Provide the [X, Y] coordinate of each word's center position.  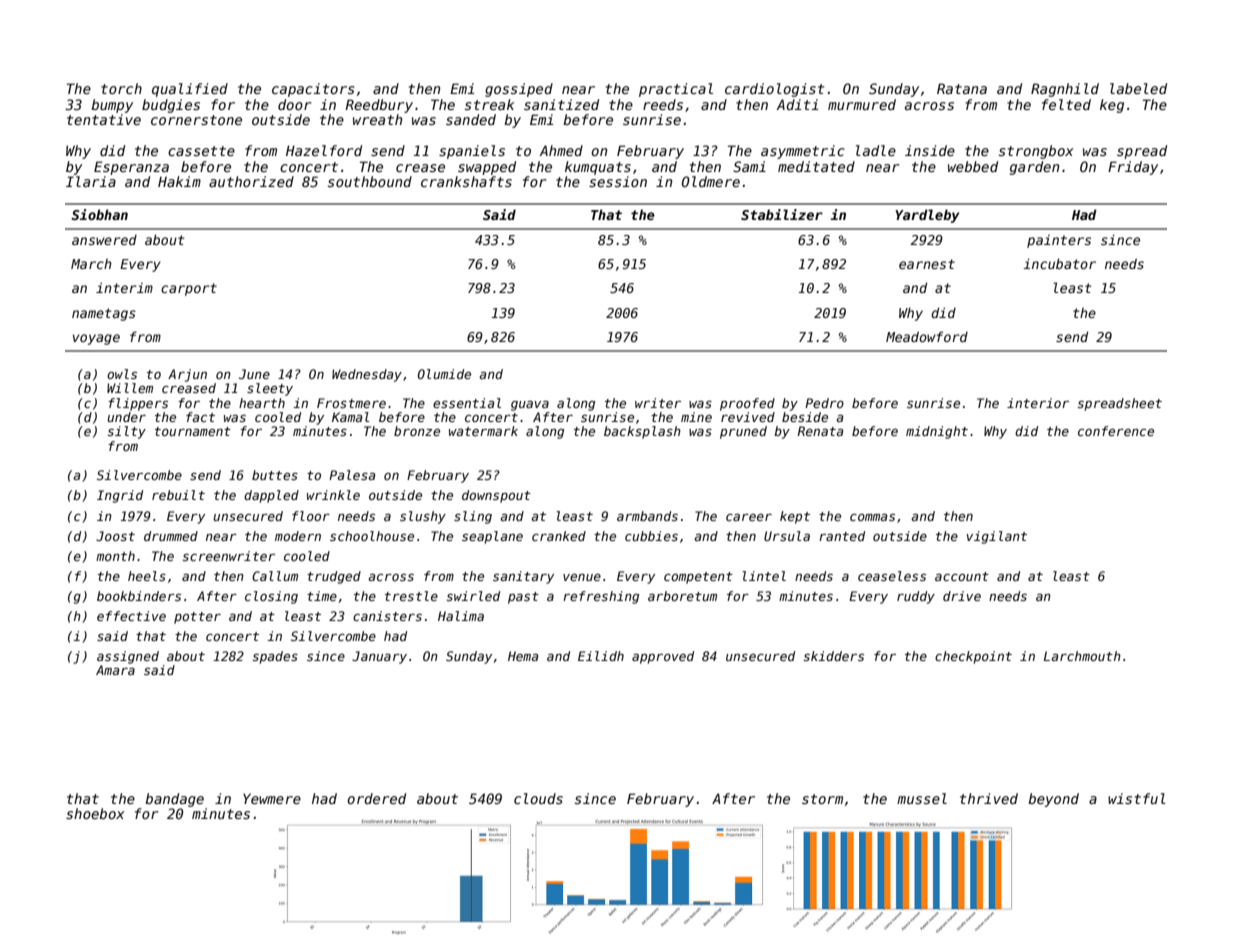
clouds [538, 798]
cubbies [651, 536]
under [126, 417]
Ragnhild [1065, 90]
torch [121, 88]
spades [275, 657]
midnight [937, 432]
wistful [1137, 798]
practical [676, 90]
